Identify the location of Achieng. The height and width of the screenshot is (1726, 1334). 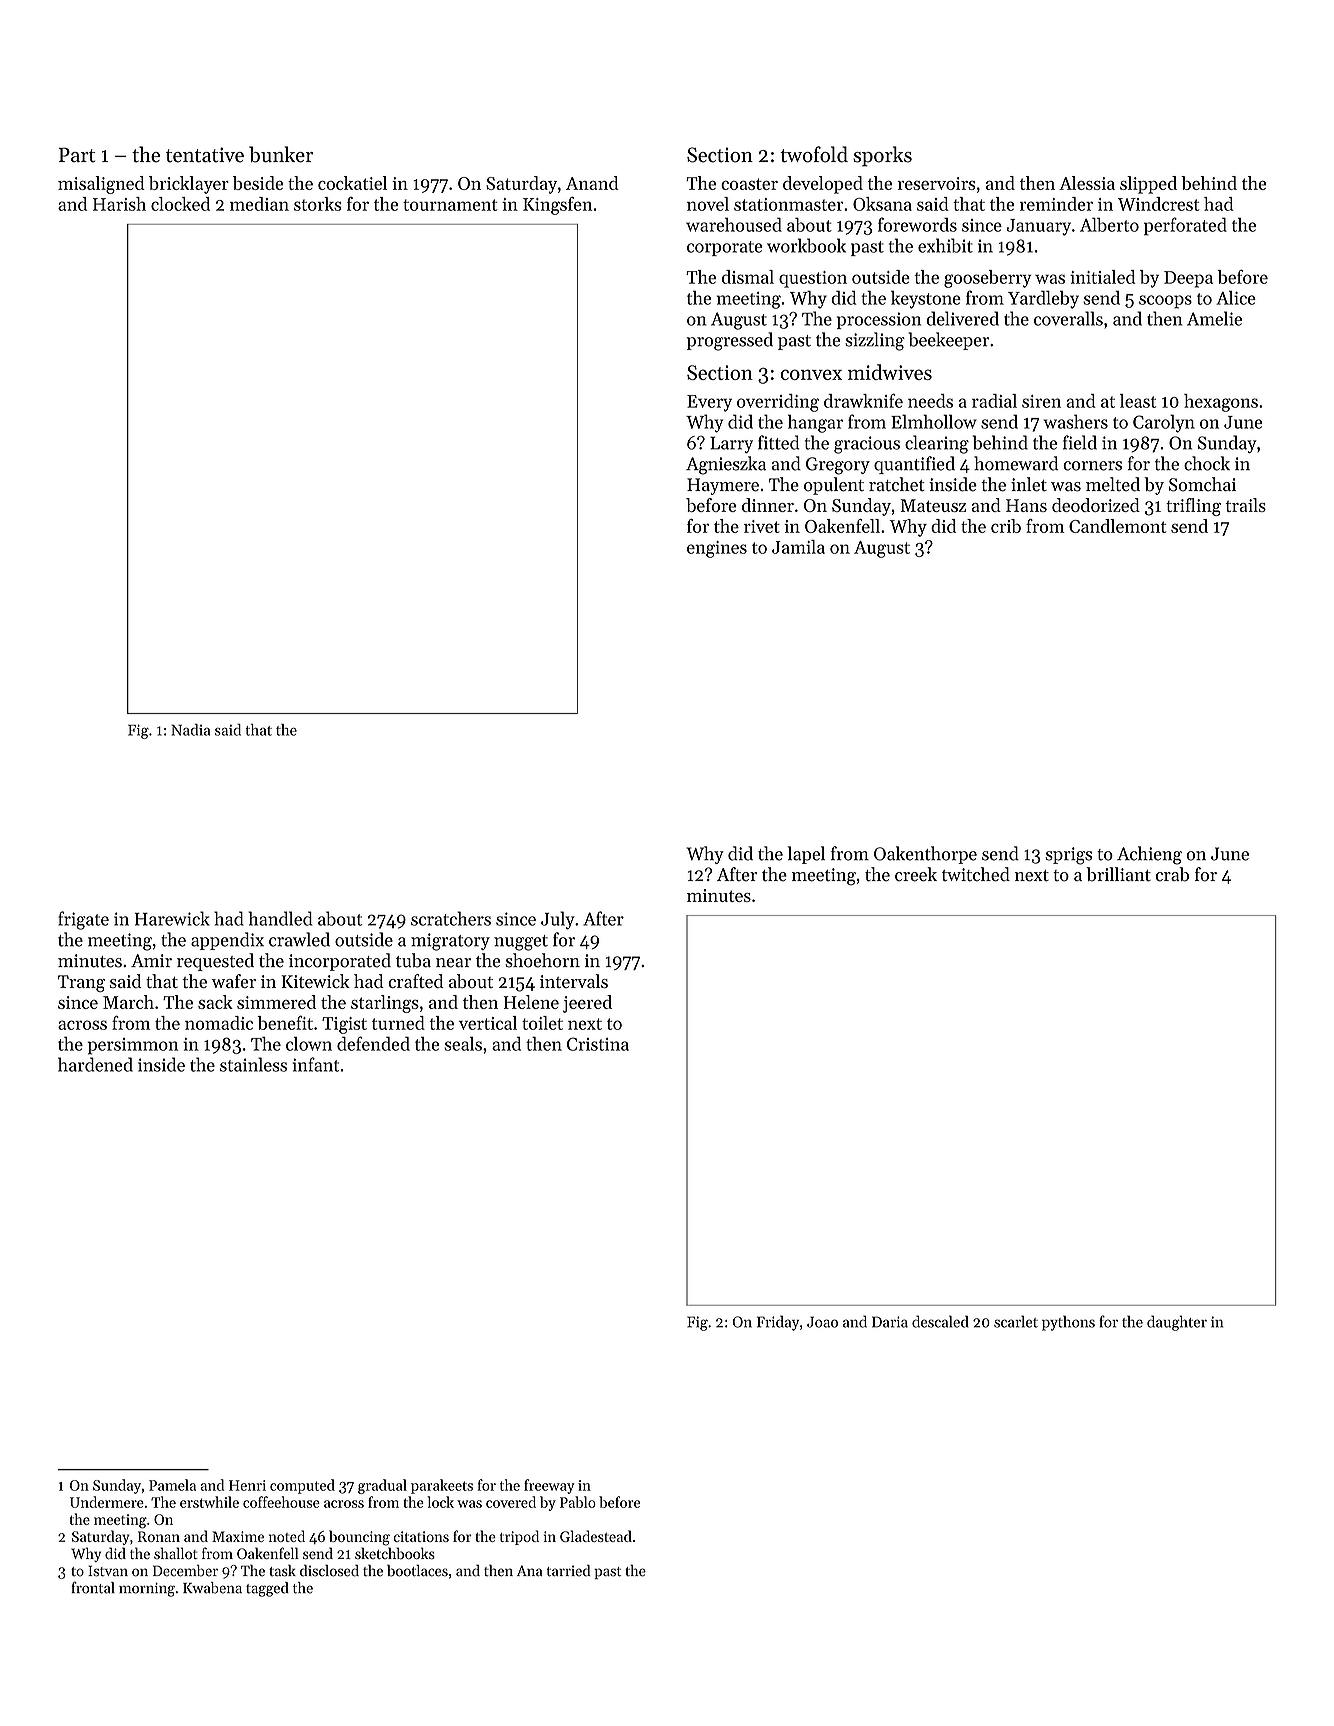
(1149, 855).
